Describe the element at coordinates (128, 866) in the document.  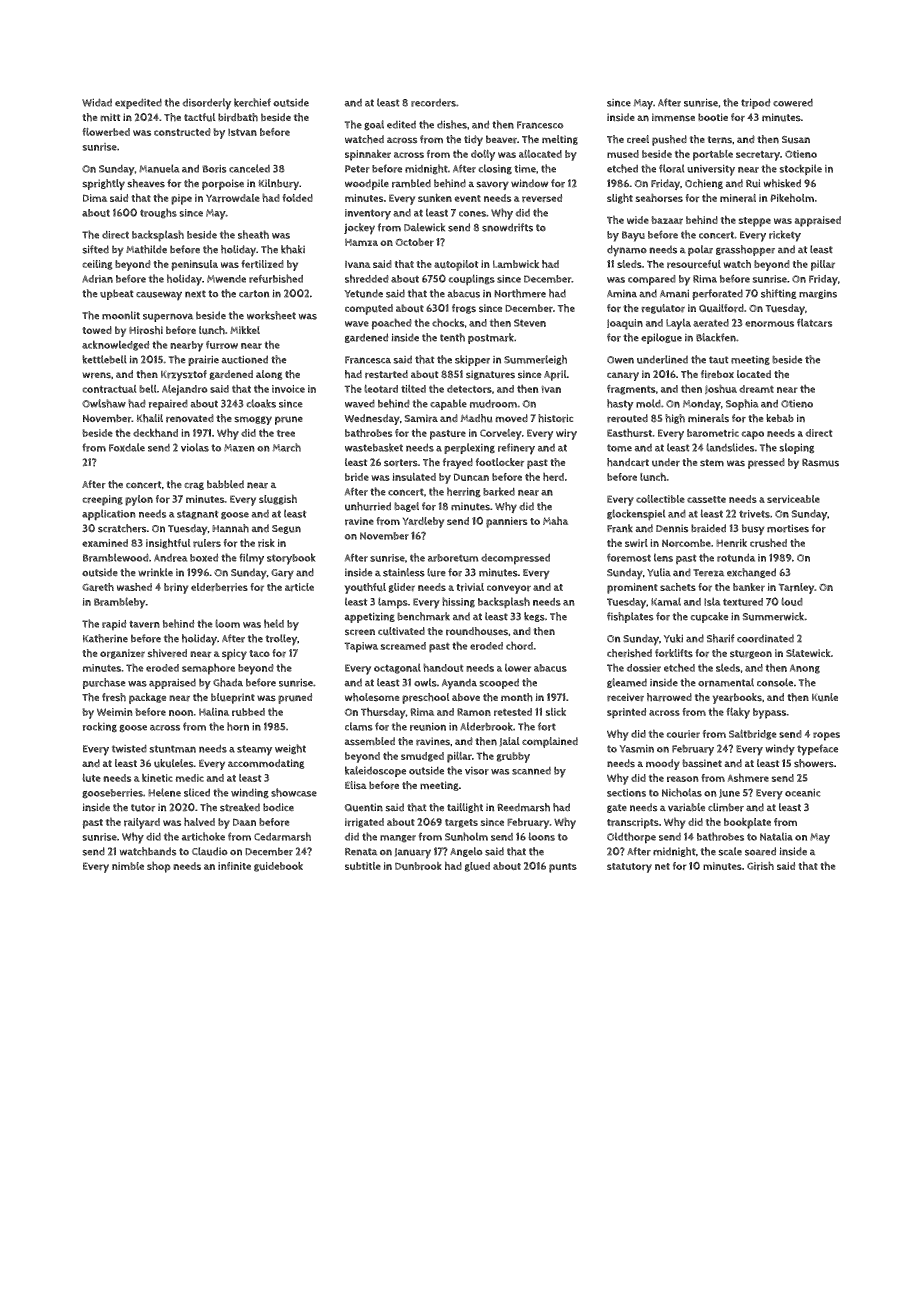
I see `nimble` at that location.
